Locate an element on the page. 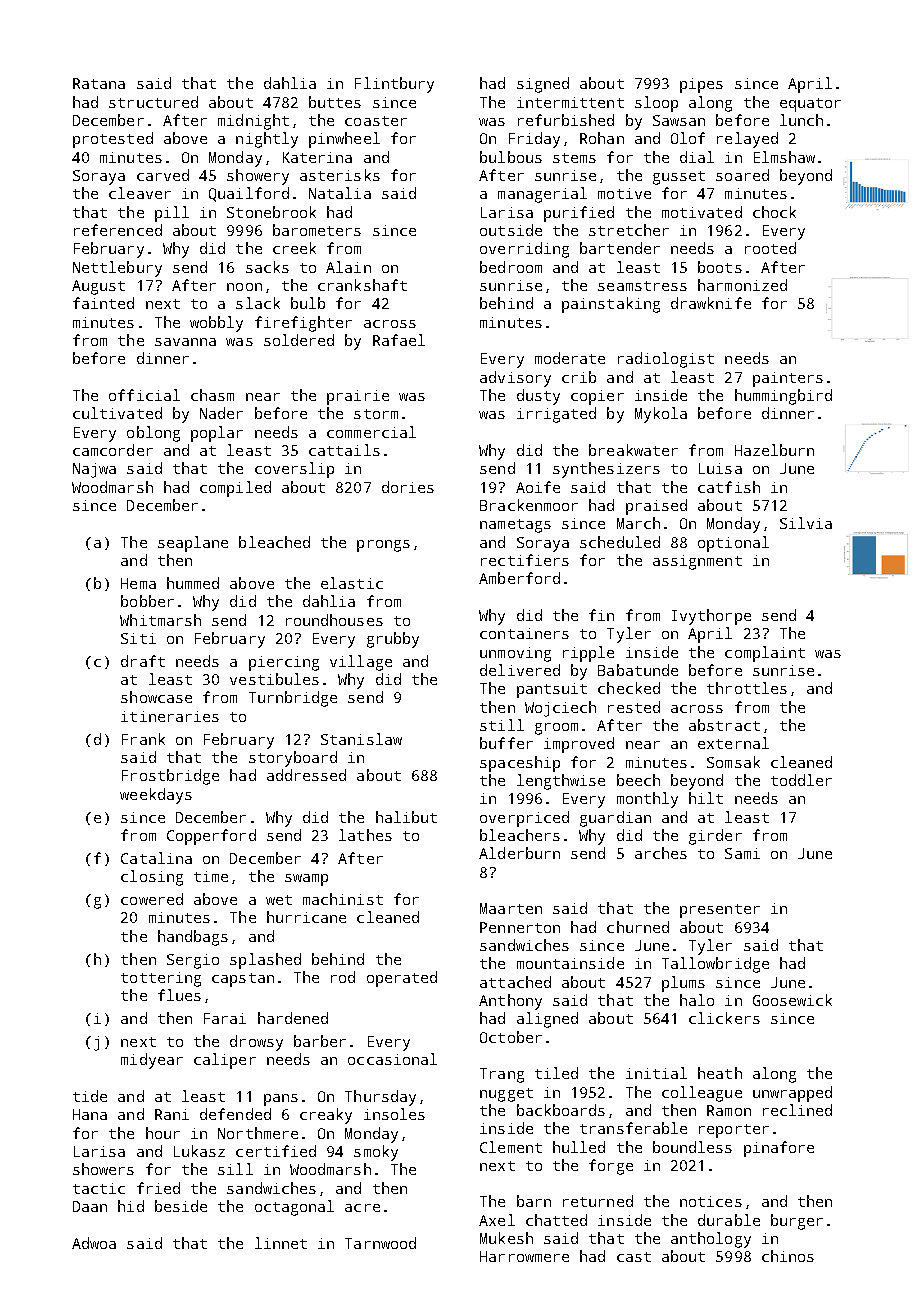 Image resolution: width=924 pixels, height=1308 pixels. Adwoa is located at coordinates (94, 1243).
